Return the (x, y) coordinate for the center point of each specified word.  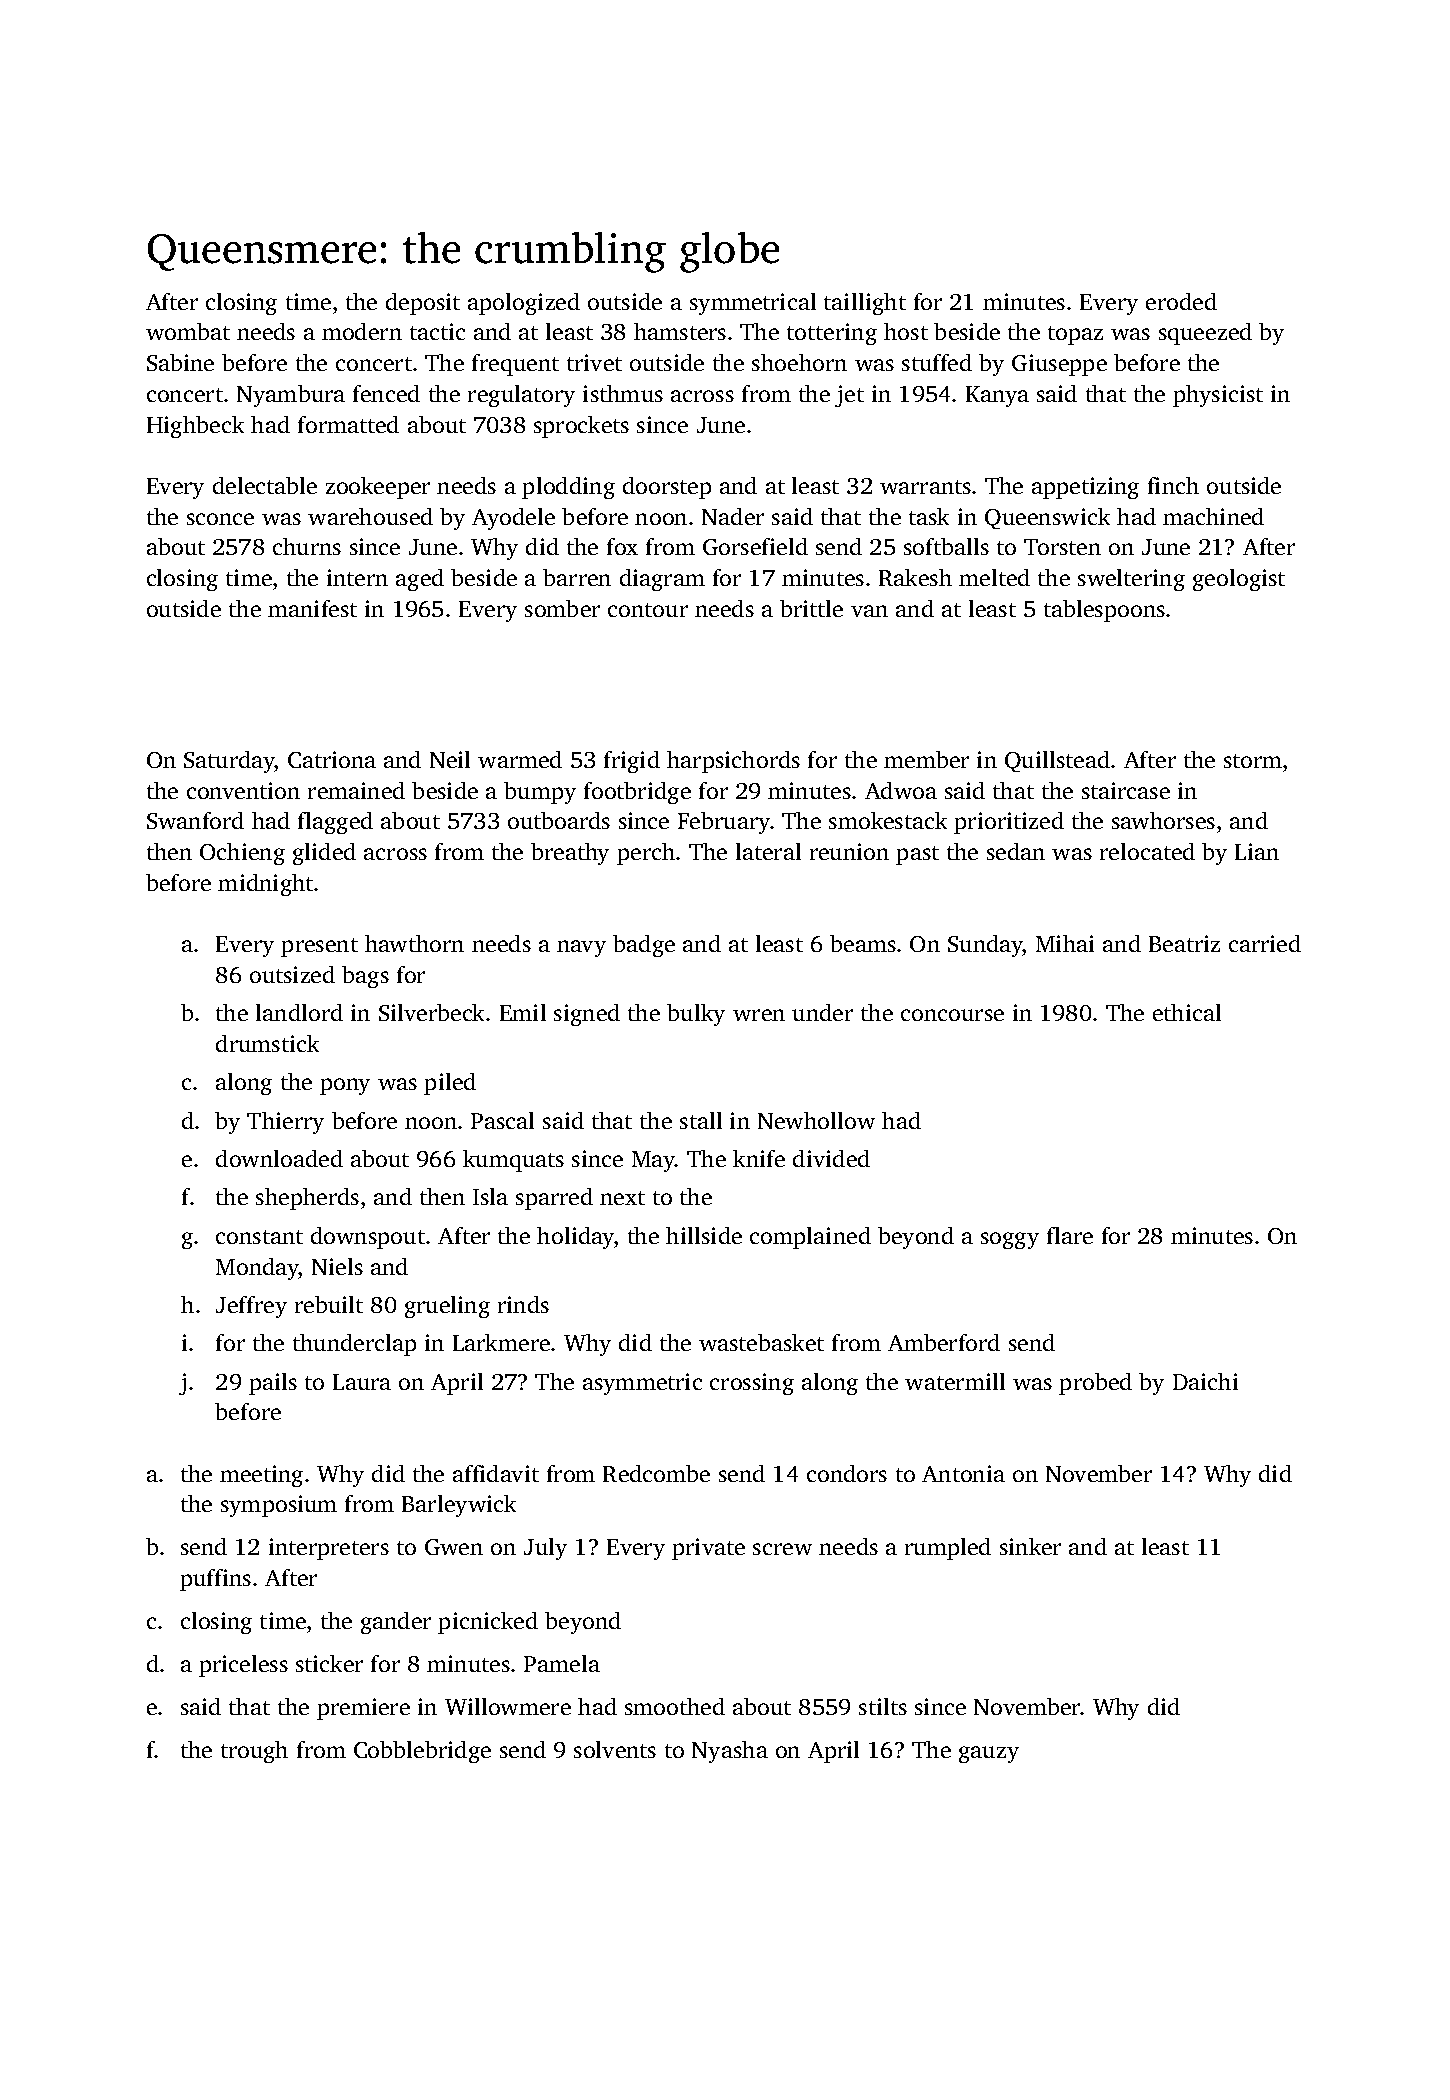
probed (1095, 1384)
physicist (1218, 396)
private (708, 1549)
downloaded (279, 1158)
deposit (423, 304)
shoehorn (799, 362)
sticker (329, 1663)
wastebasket (761, 1342)
